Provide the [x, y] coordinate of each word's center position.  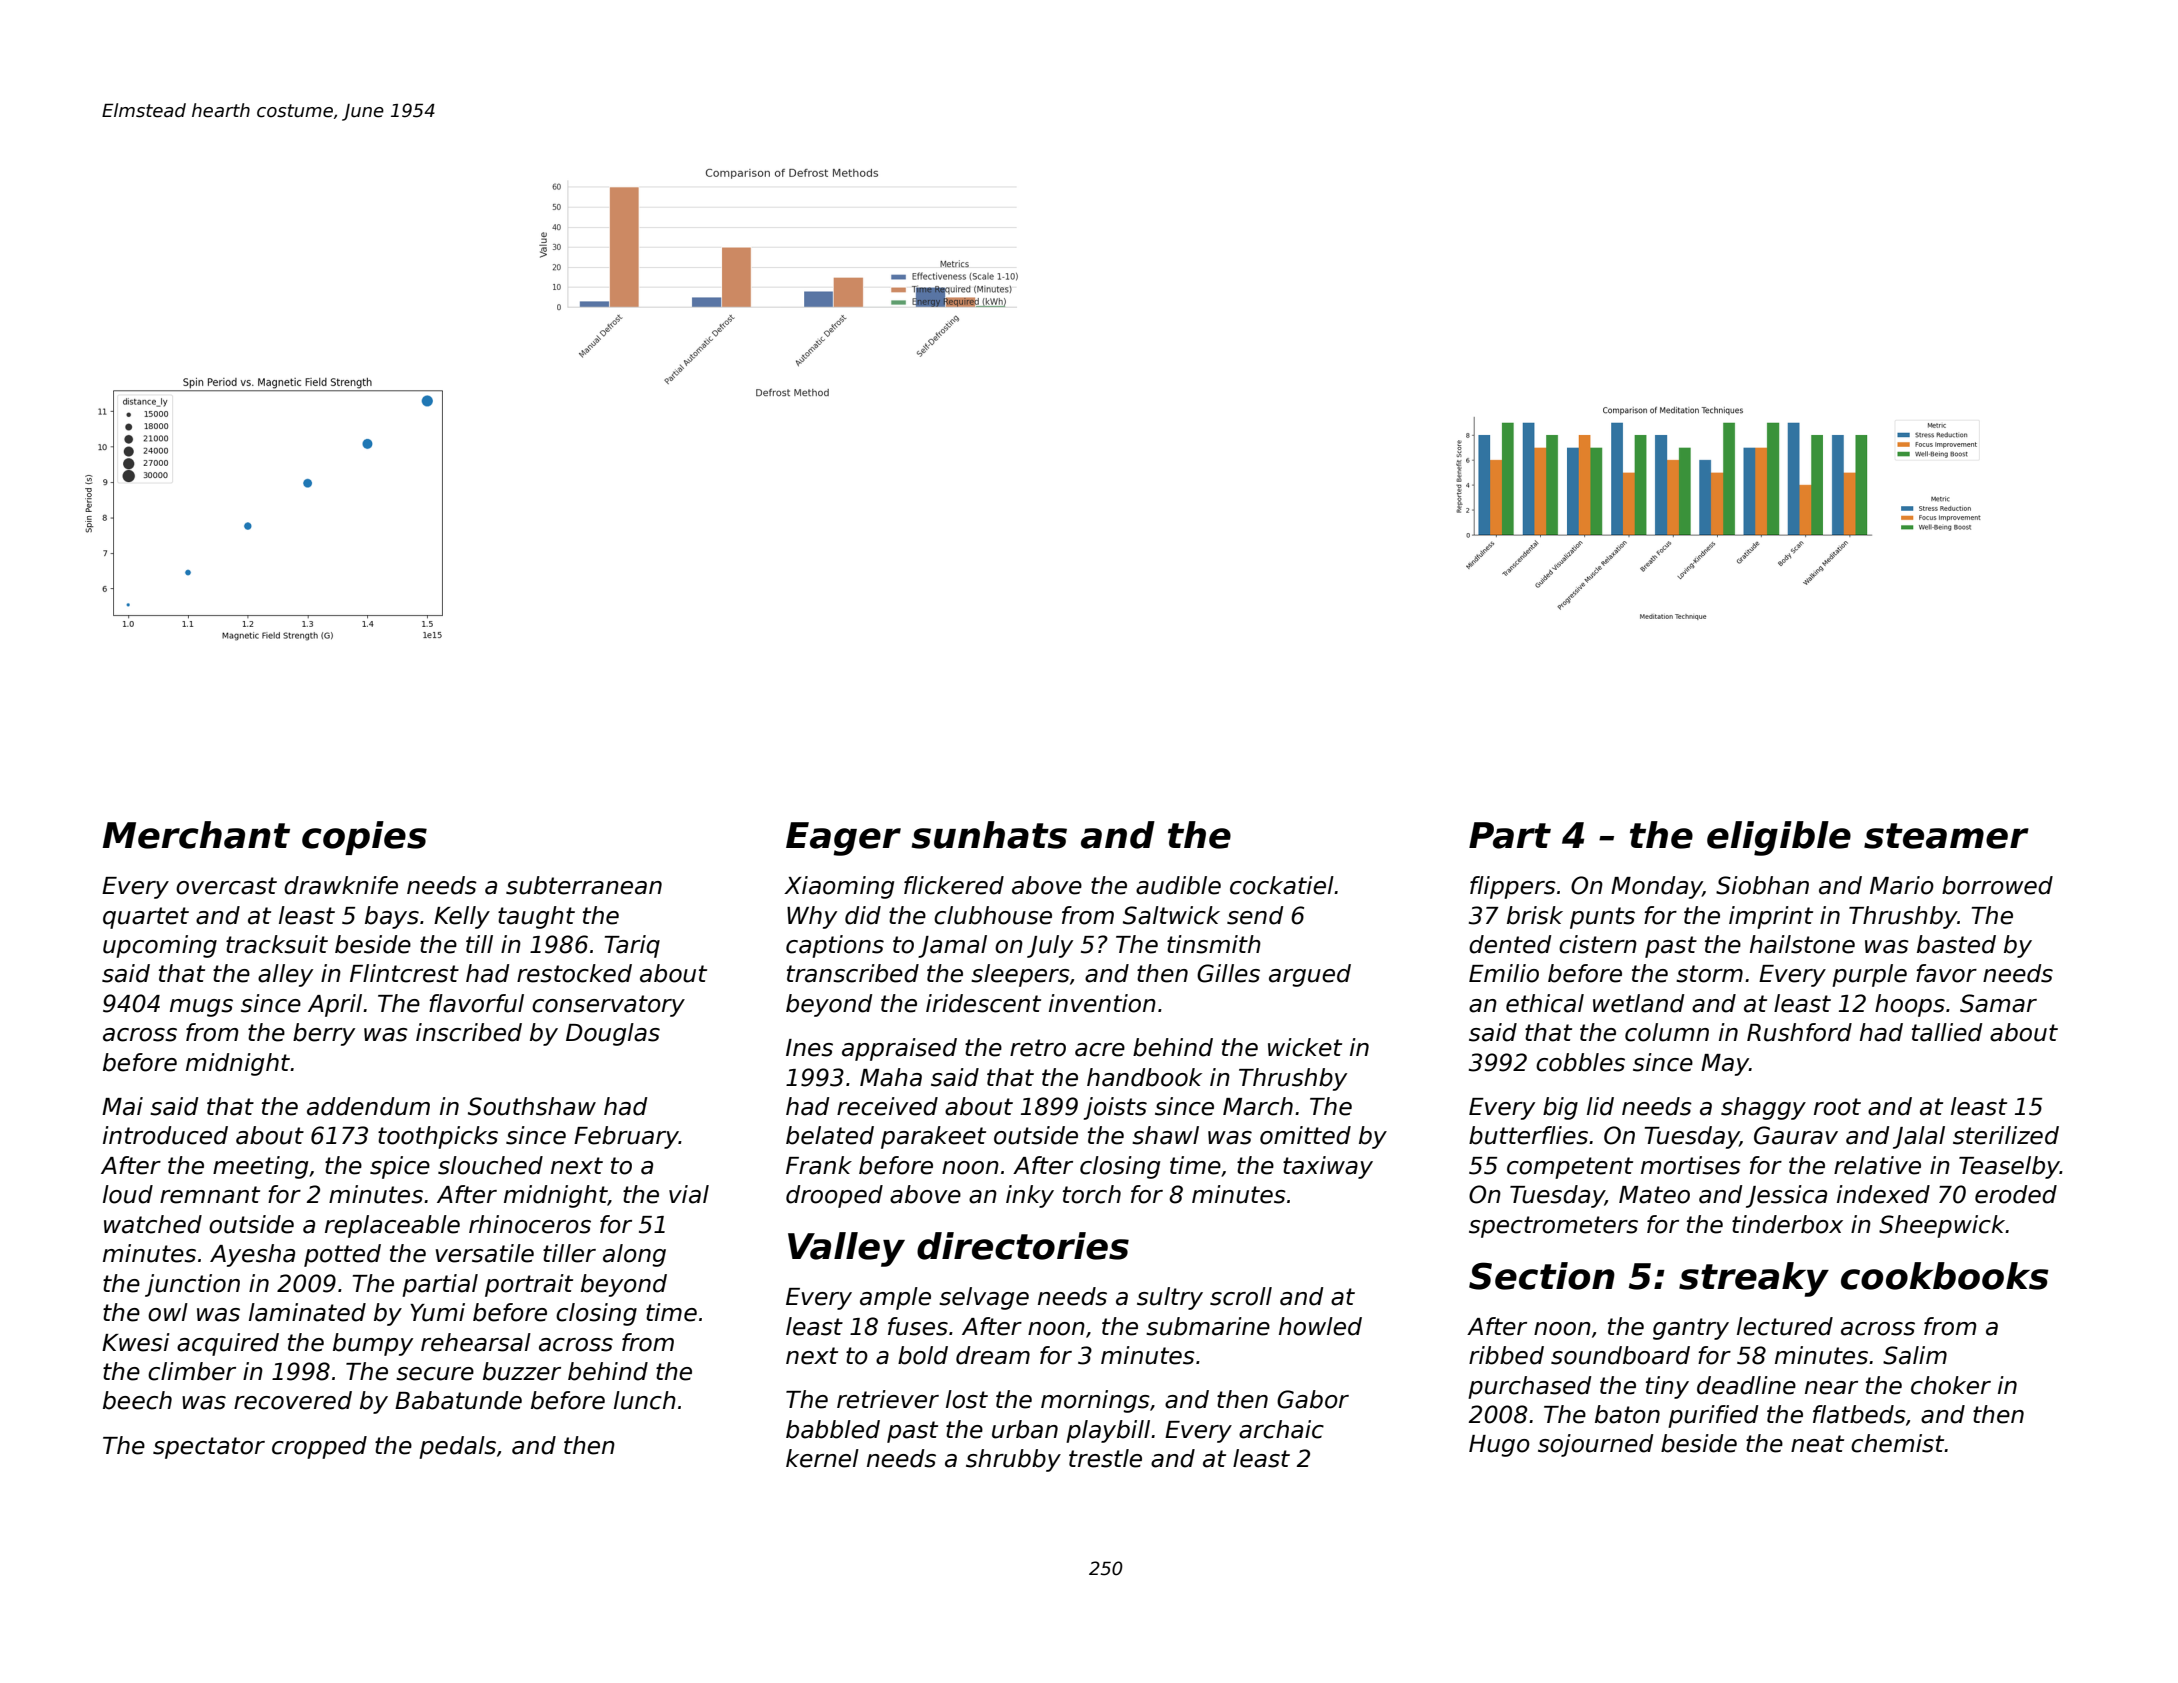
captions [835, 946]
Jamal [952, 946]
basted [1956, 944]
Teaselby [2009, 1167]
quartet [146, 918]
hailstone [1802, 944]
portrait [529, 1285]
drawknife [341, 885]
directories [1023, 1246]
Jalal [1919, 1137]
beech [137, 1400]
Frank [819, 1165]
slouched [490, 1165]
